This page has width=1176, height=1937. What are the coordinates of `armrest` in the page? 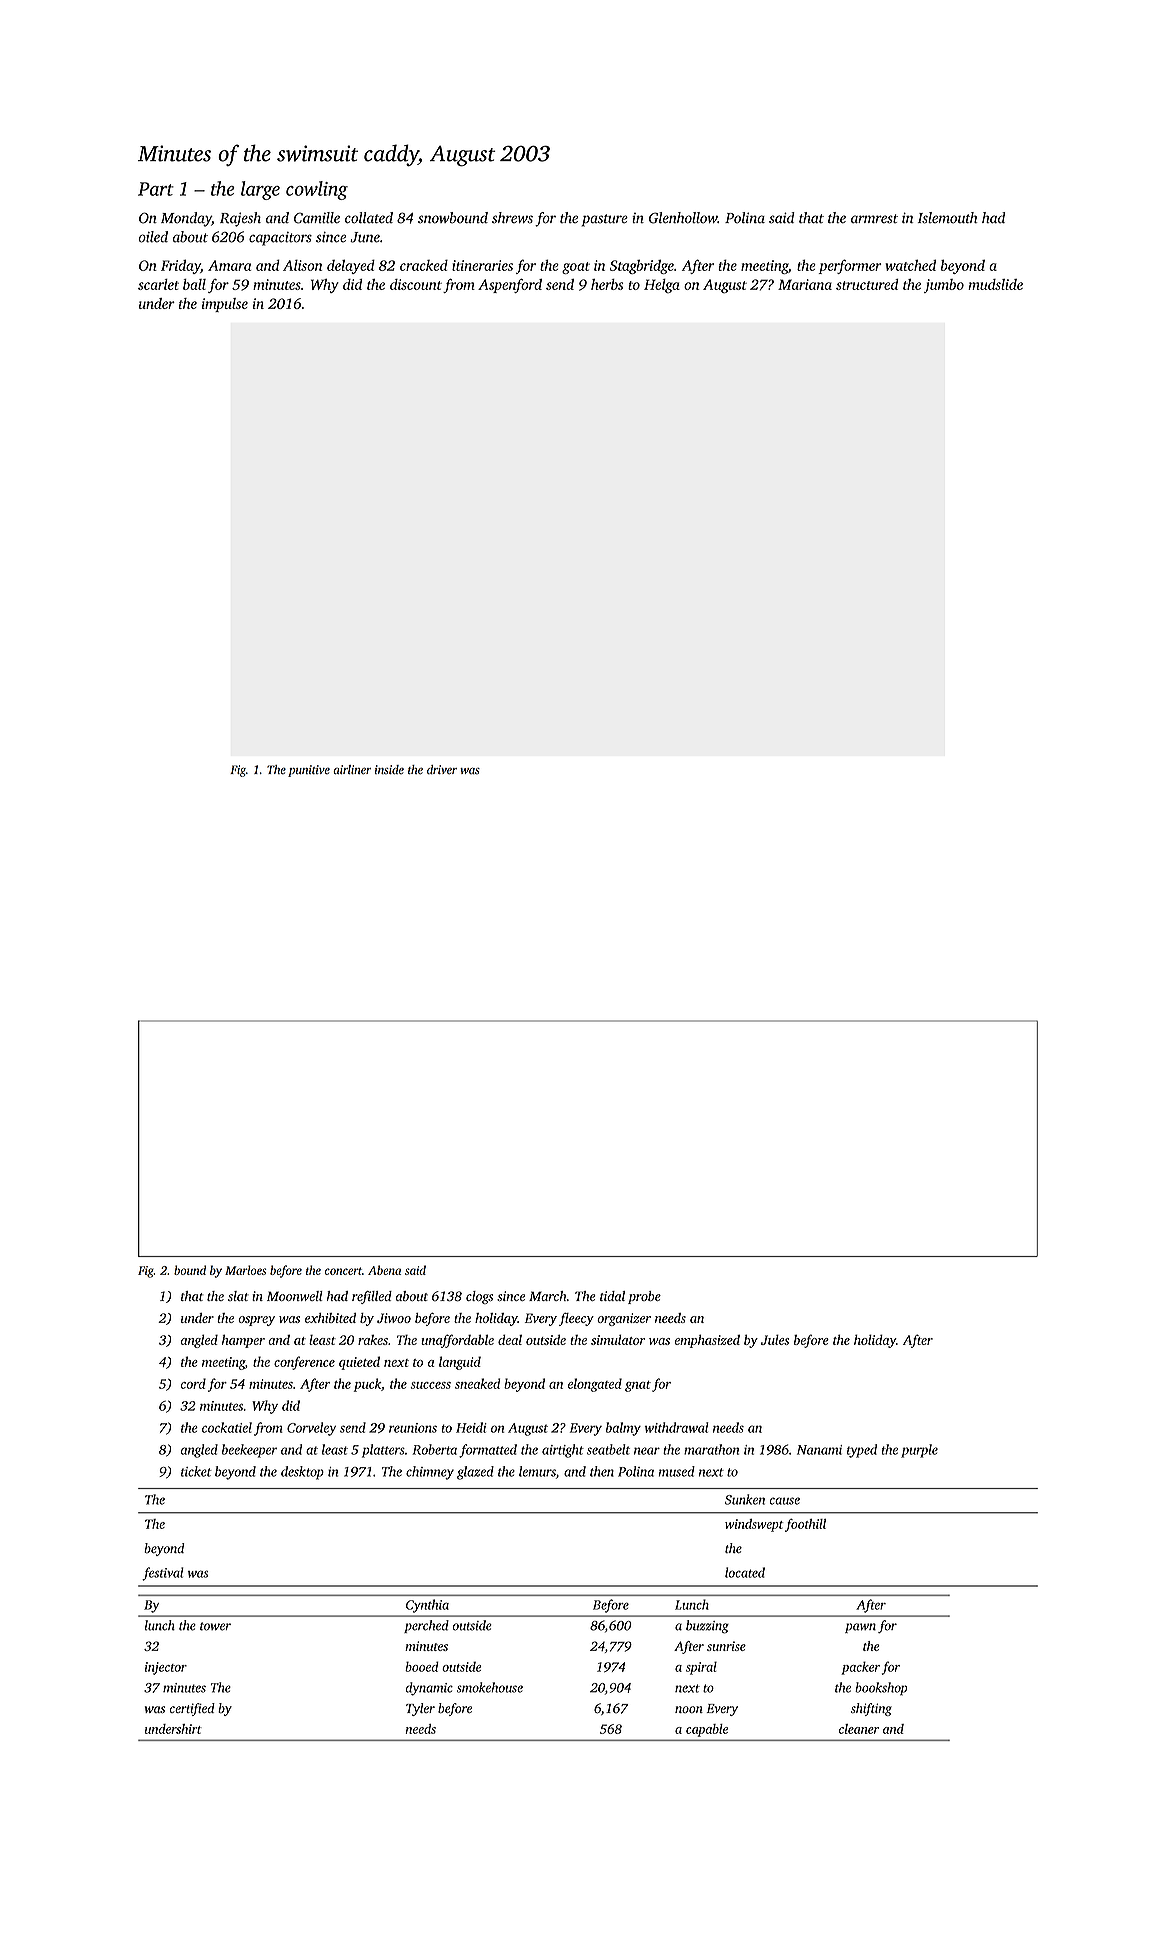 It's located at (874, 219).
